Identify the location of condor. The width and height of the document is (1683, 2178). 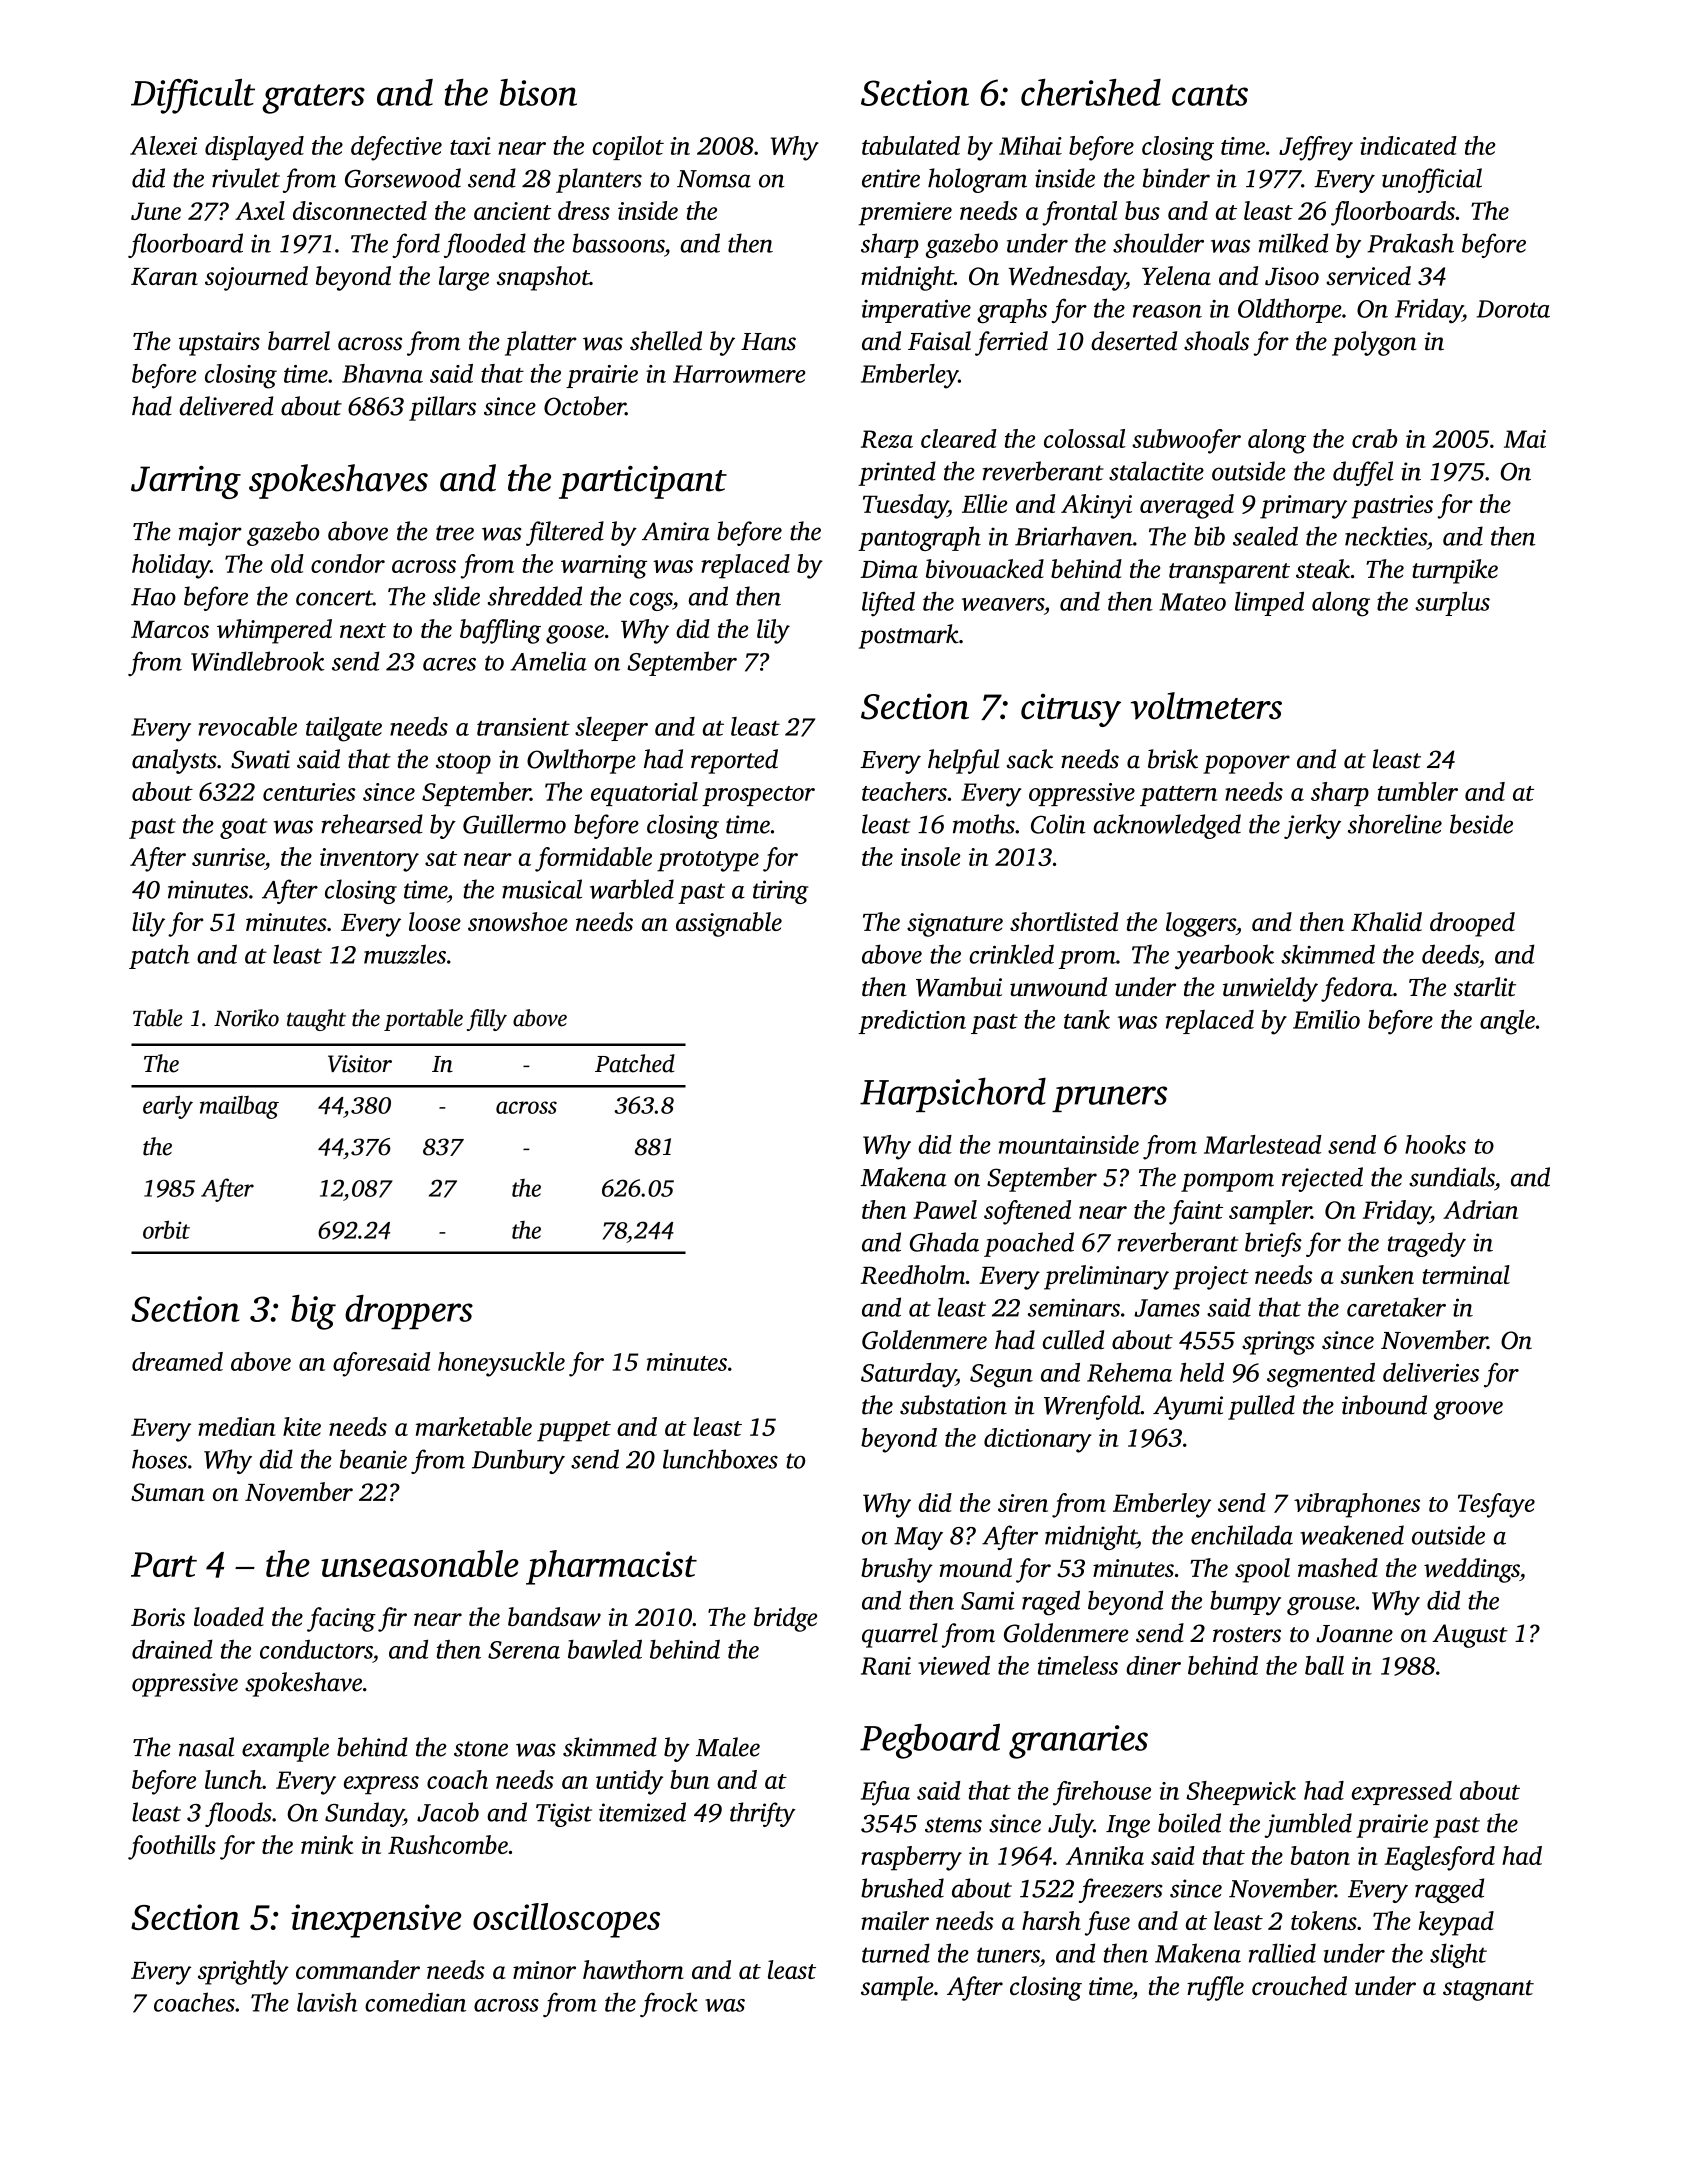
(348, 563).
